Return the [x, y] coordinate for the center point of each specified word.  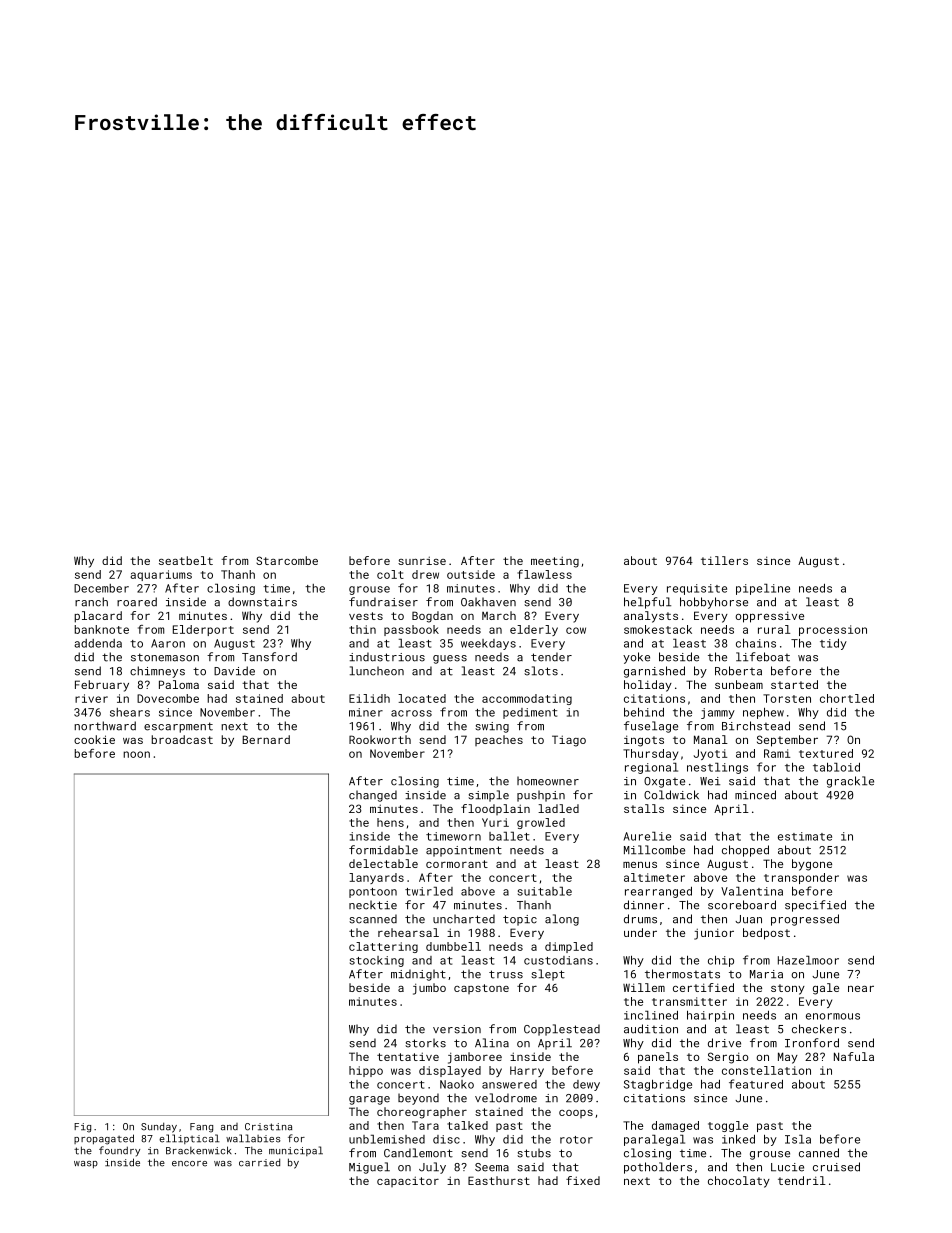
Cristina [268, 1127]
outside [471, 574]
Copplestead [562, 1030]
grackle [850, 782]
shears [130, 712]
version [457, 1029]
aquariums [161, 575]
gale [826, 989]
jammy [718, 713]
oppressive [769, 617]
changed [373, 796]
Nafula [854, 1056]
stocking [377, 961]
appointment [464, 851]
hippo [366, 1071]
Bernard [266, 739]
